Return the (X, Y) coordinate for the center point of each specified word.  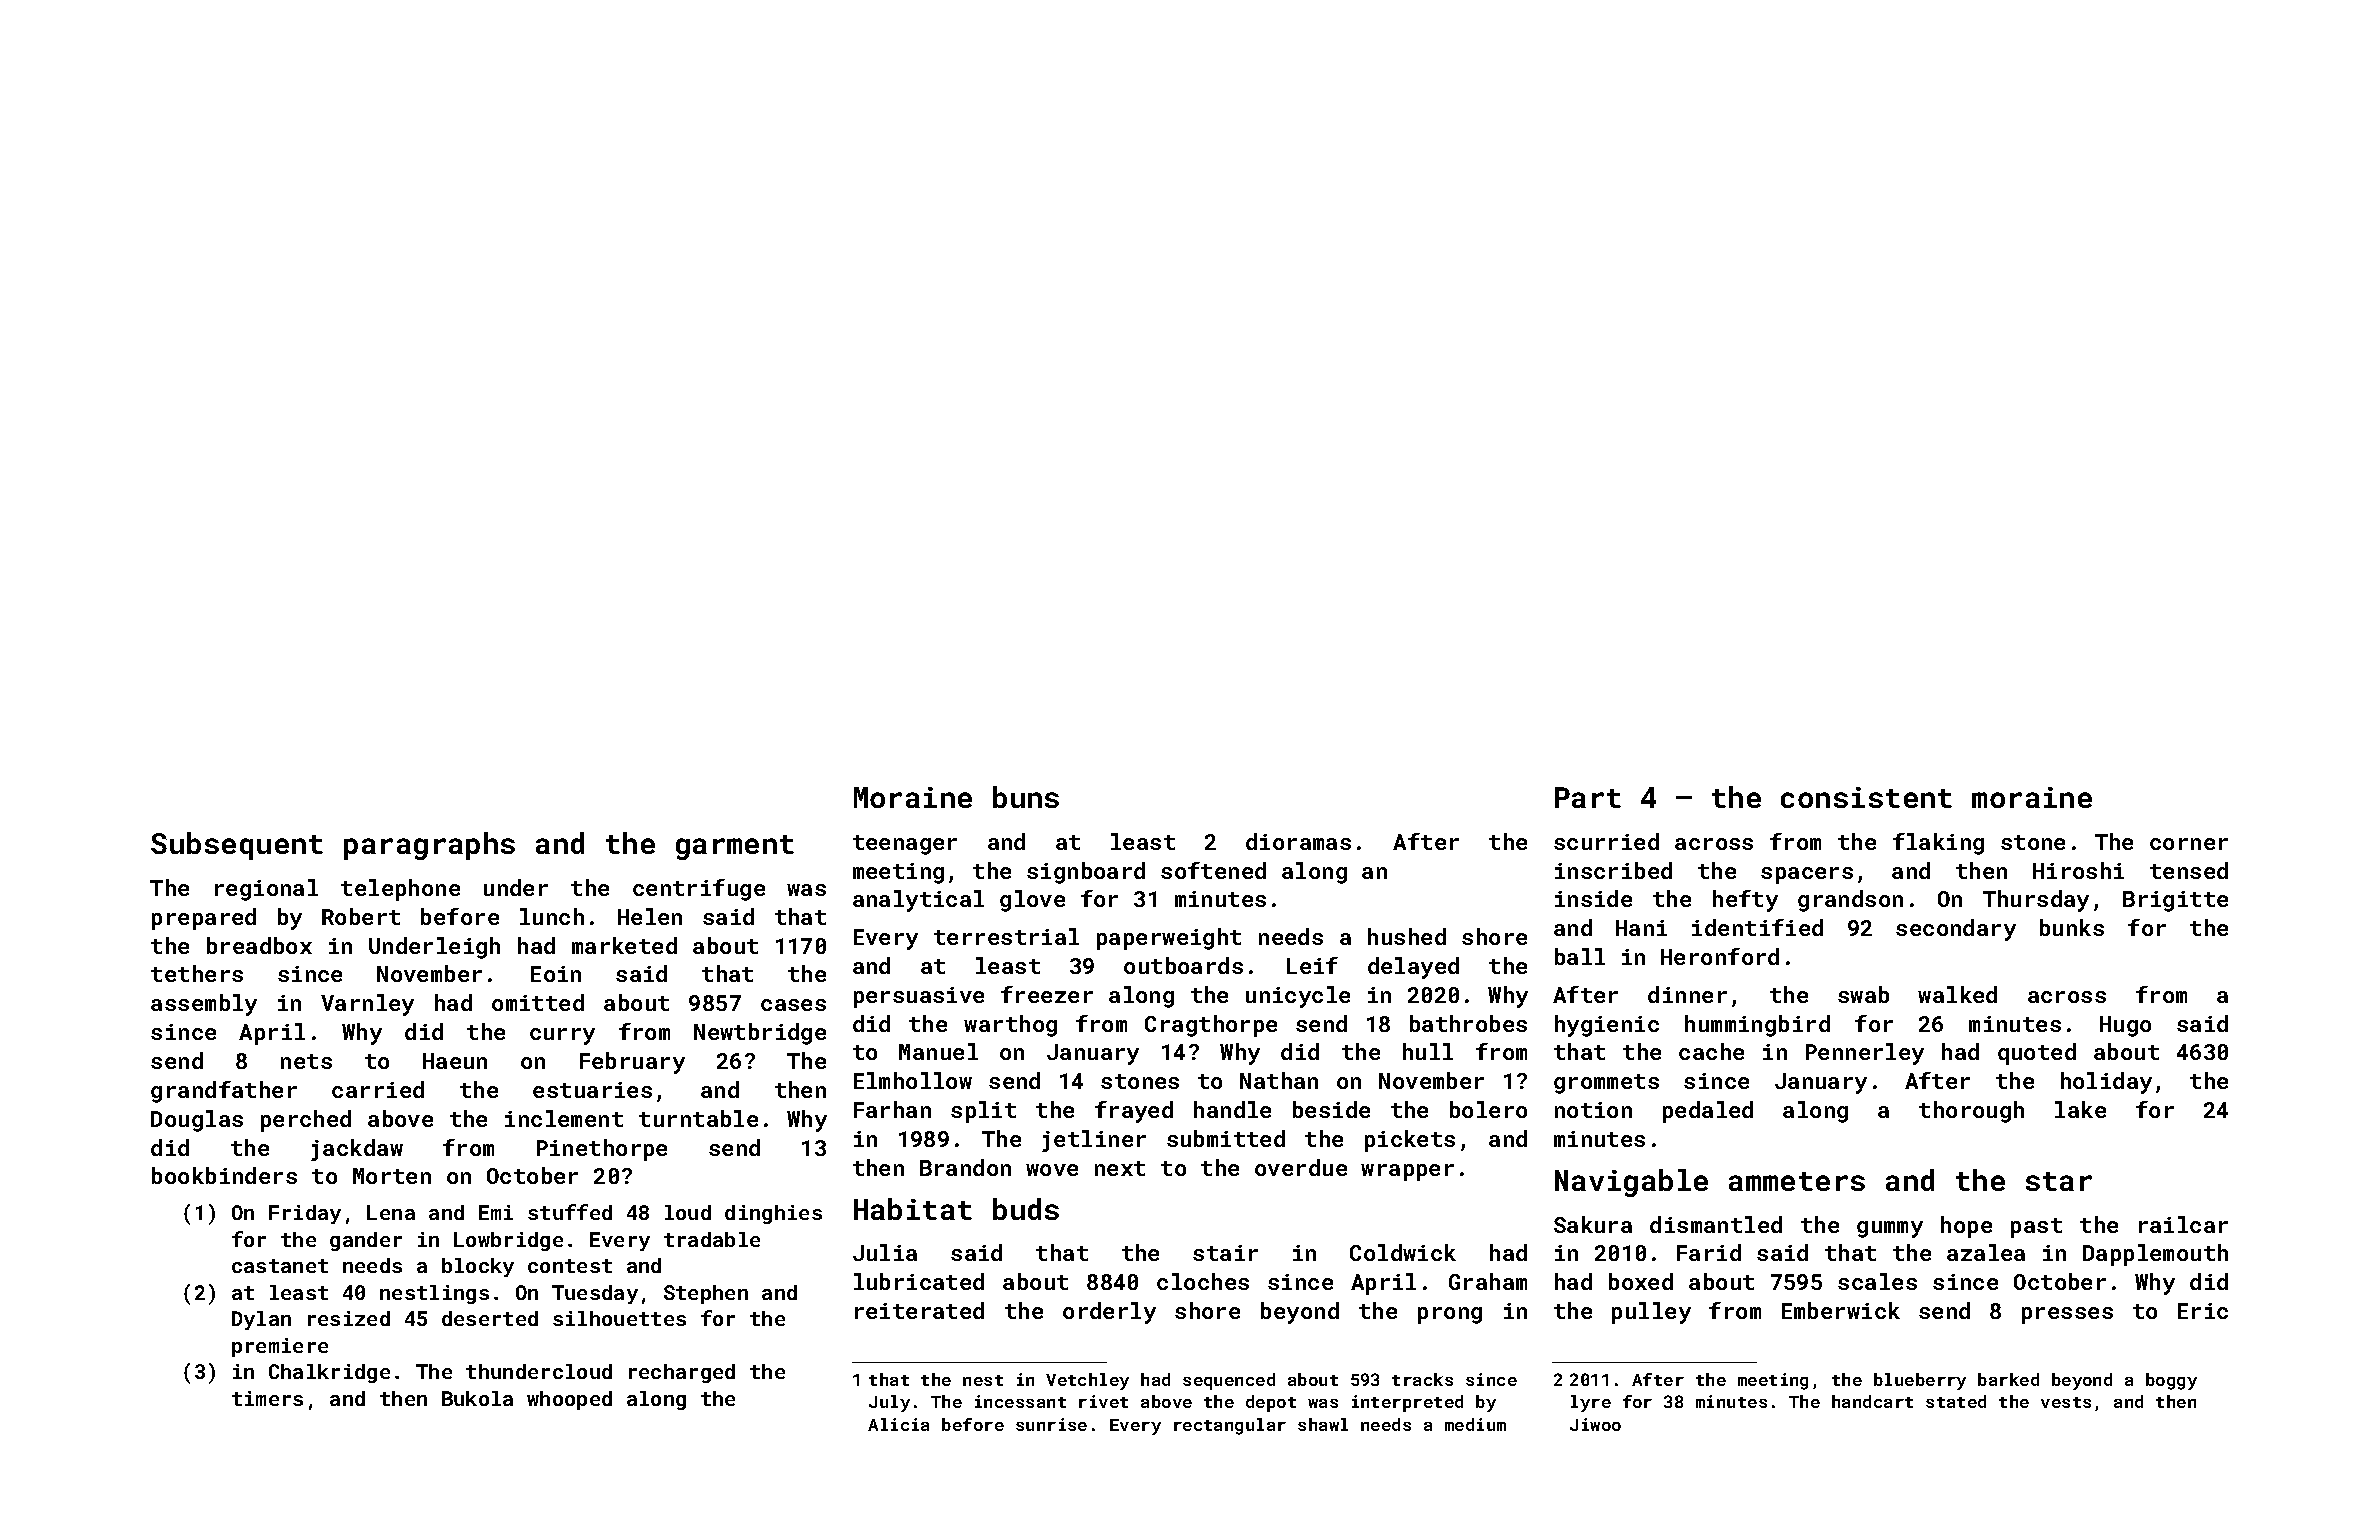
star (2059, 1181)
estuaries (592, 1090)
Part (1588, 797)
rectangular (1230, 1426)
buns (1026, 797)
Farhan (892, 1109)
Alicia (898, 1424)
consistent (1866, 797)
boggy (2171, 1381)
